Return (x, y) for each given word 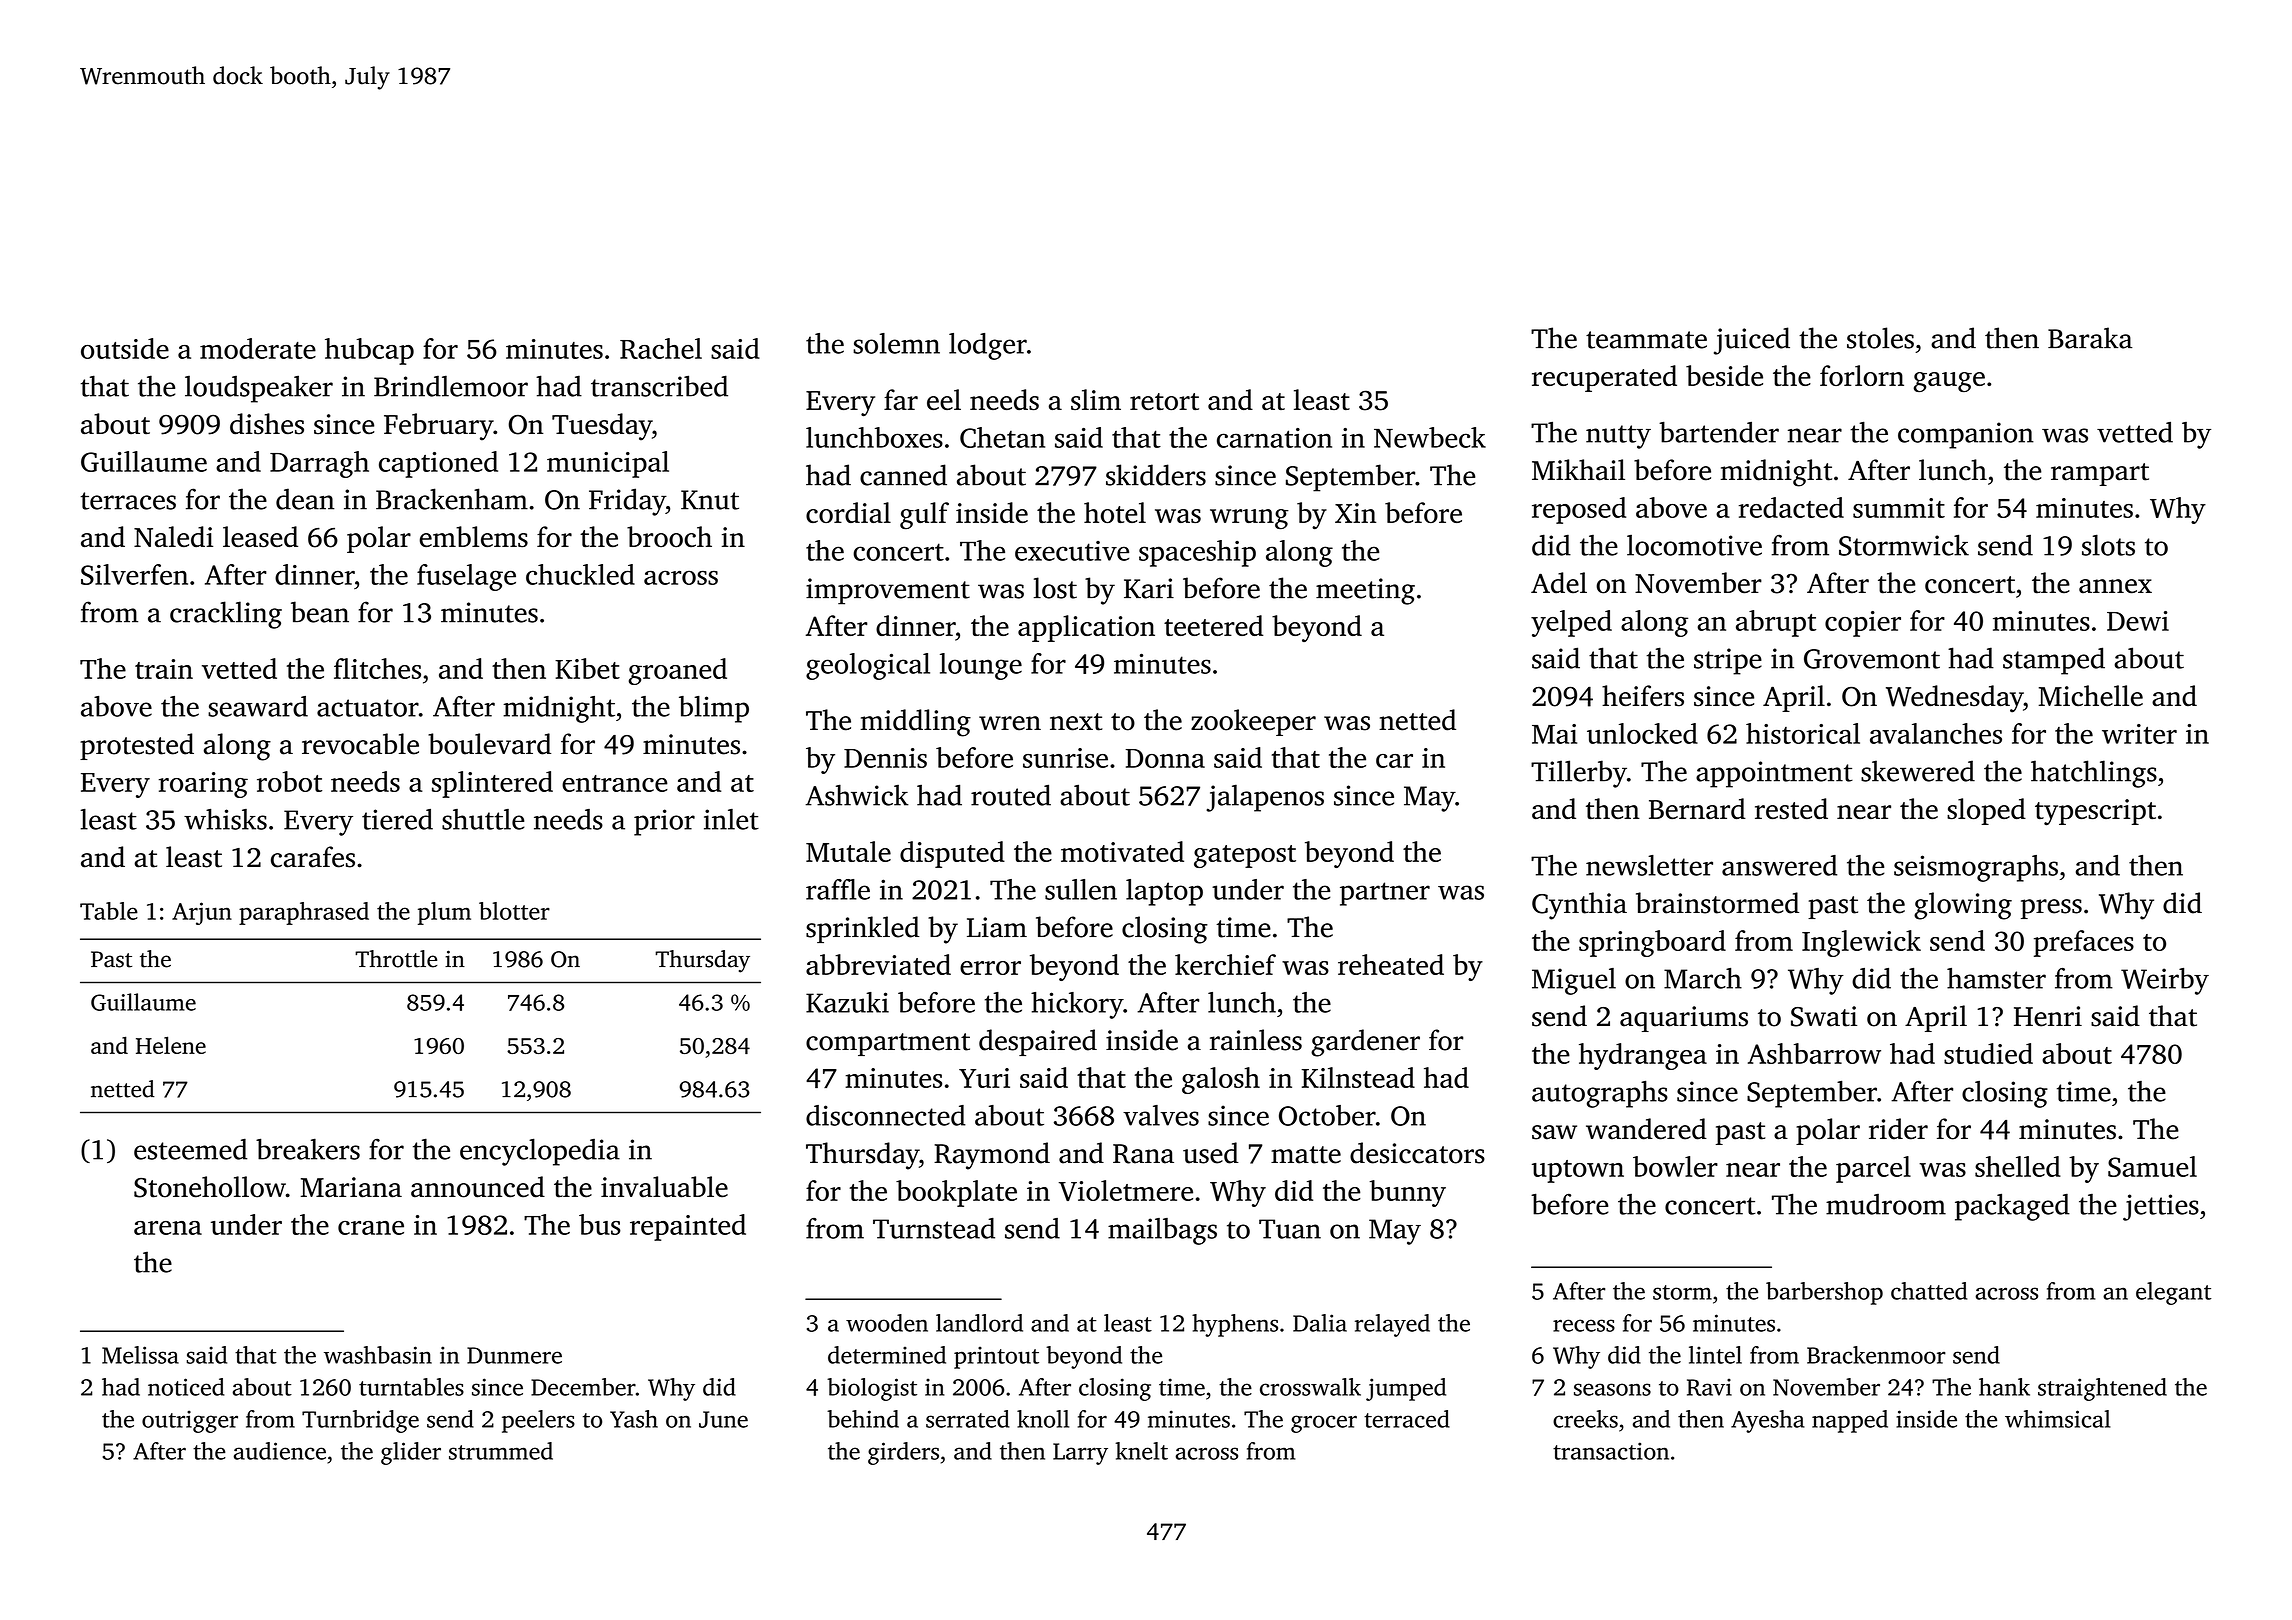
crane (371, 1228)
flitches (377, 668)
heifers (1643, 696)
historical (1803, 733)
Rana (1143, 1154)
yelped (1571, 623)
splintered (492, 784)
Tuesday (602, 427)
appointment (1774, 774)
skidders (1156, 475)
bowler (1675, 1166)
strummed (501, 1451)
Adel (1559, 583)
